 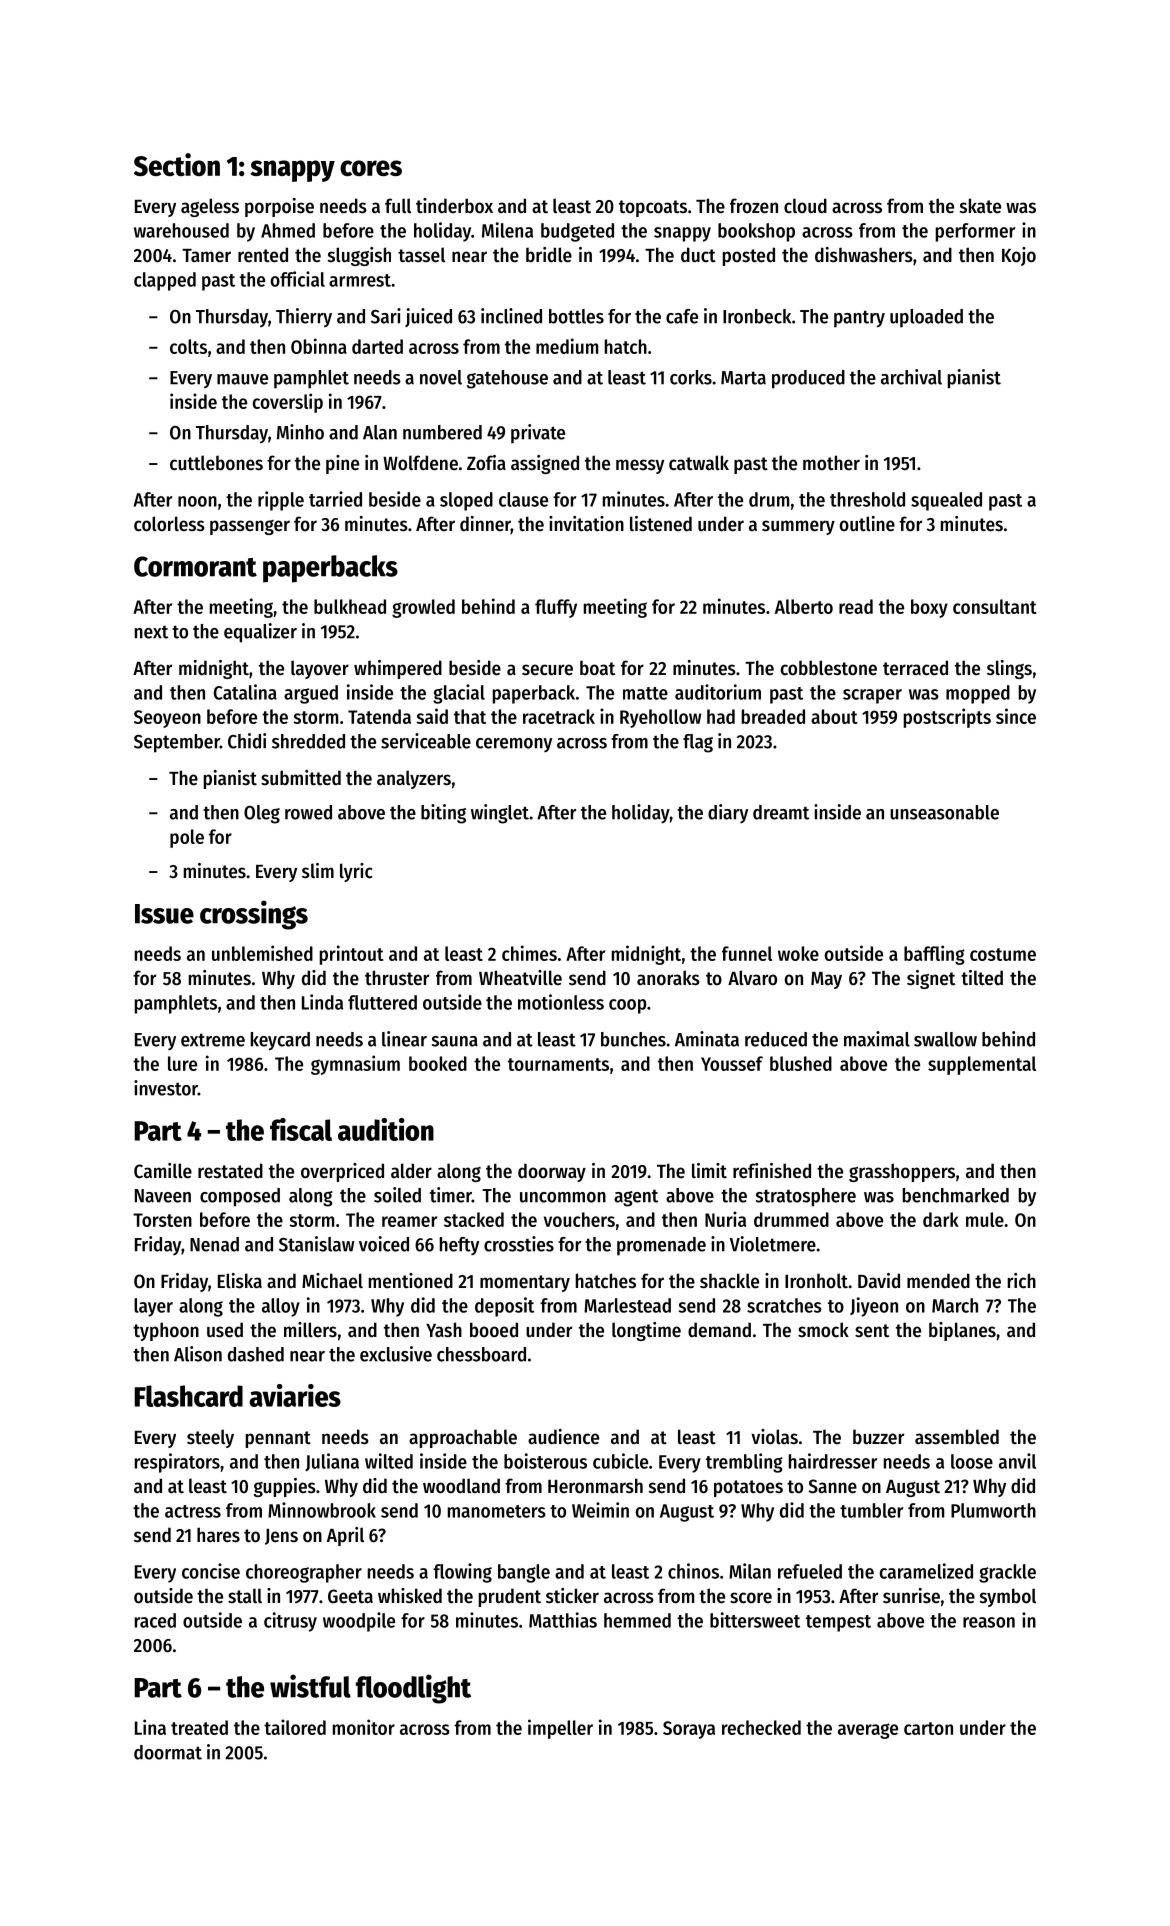 What do you see at coordinates (682, 316) in the image?
I see `cafe` at bounding box center [682, 316].
